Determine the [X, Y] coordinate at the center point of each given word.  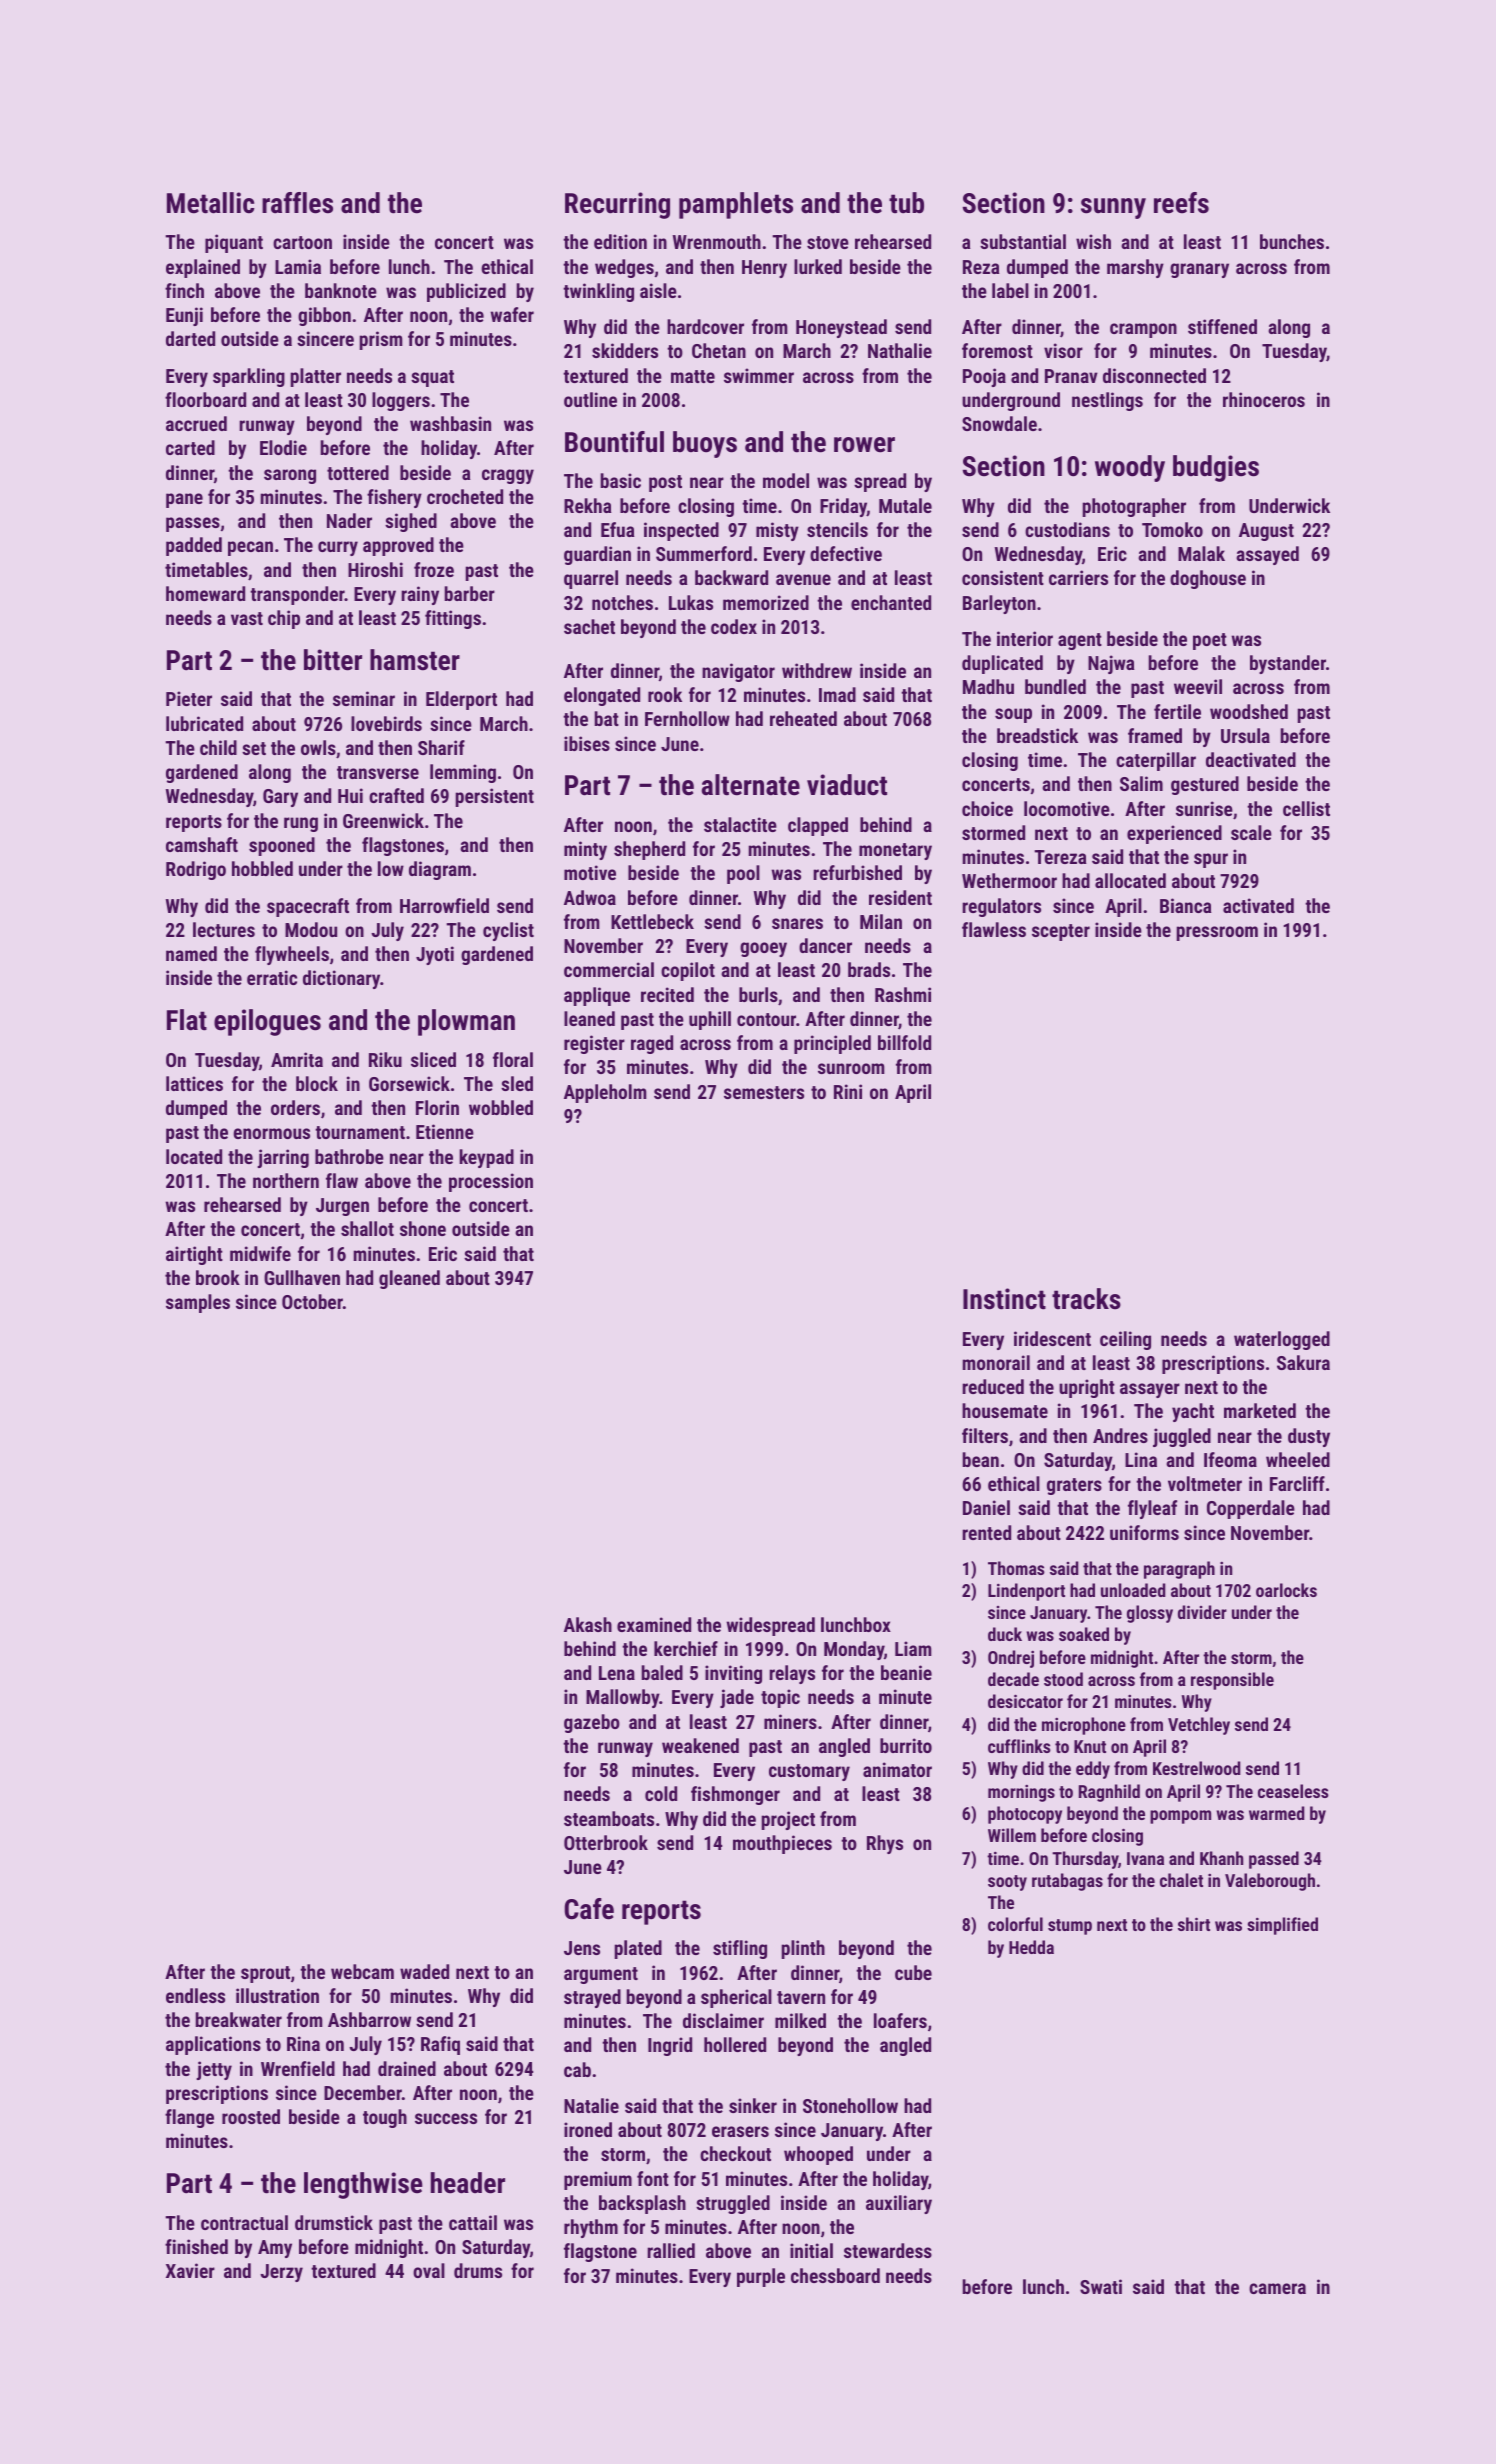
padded [194, 546]
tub [906, 203]
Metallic [210, 203]
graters [1074, 1486]
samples [198, 1303]
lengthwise [363, 2185]
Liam [913, 1648]
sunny [1113, 208]
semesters [764, 1092]
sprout [265, 1974]
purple [761, 2277]
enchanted [891, 602]
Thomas [1016, 1568]
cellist [1306, 808]
